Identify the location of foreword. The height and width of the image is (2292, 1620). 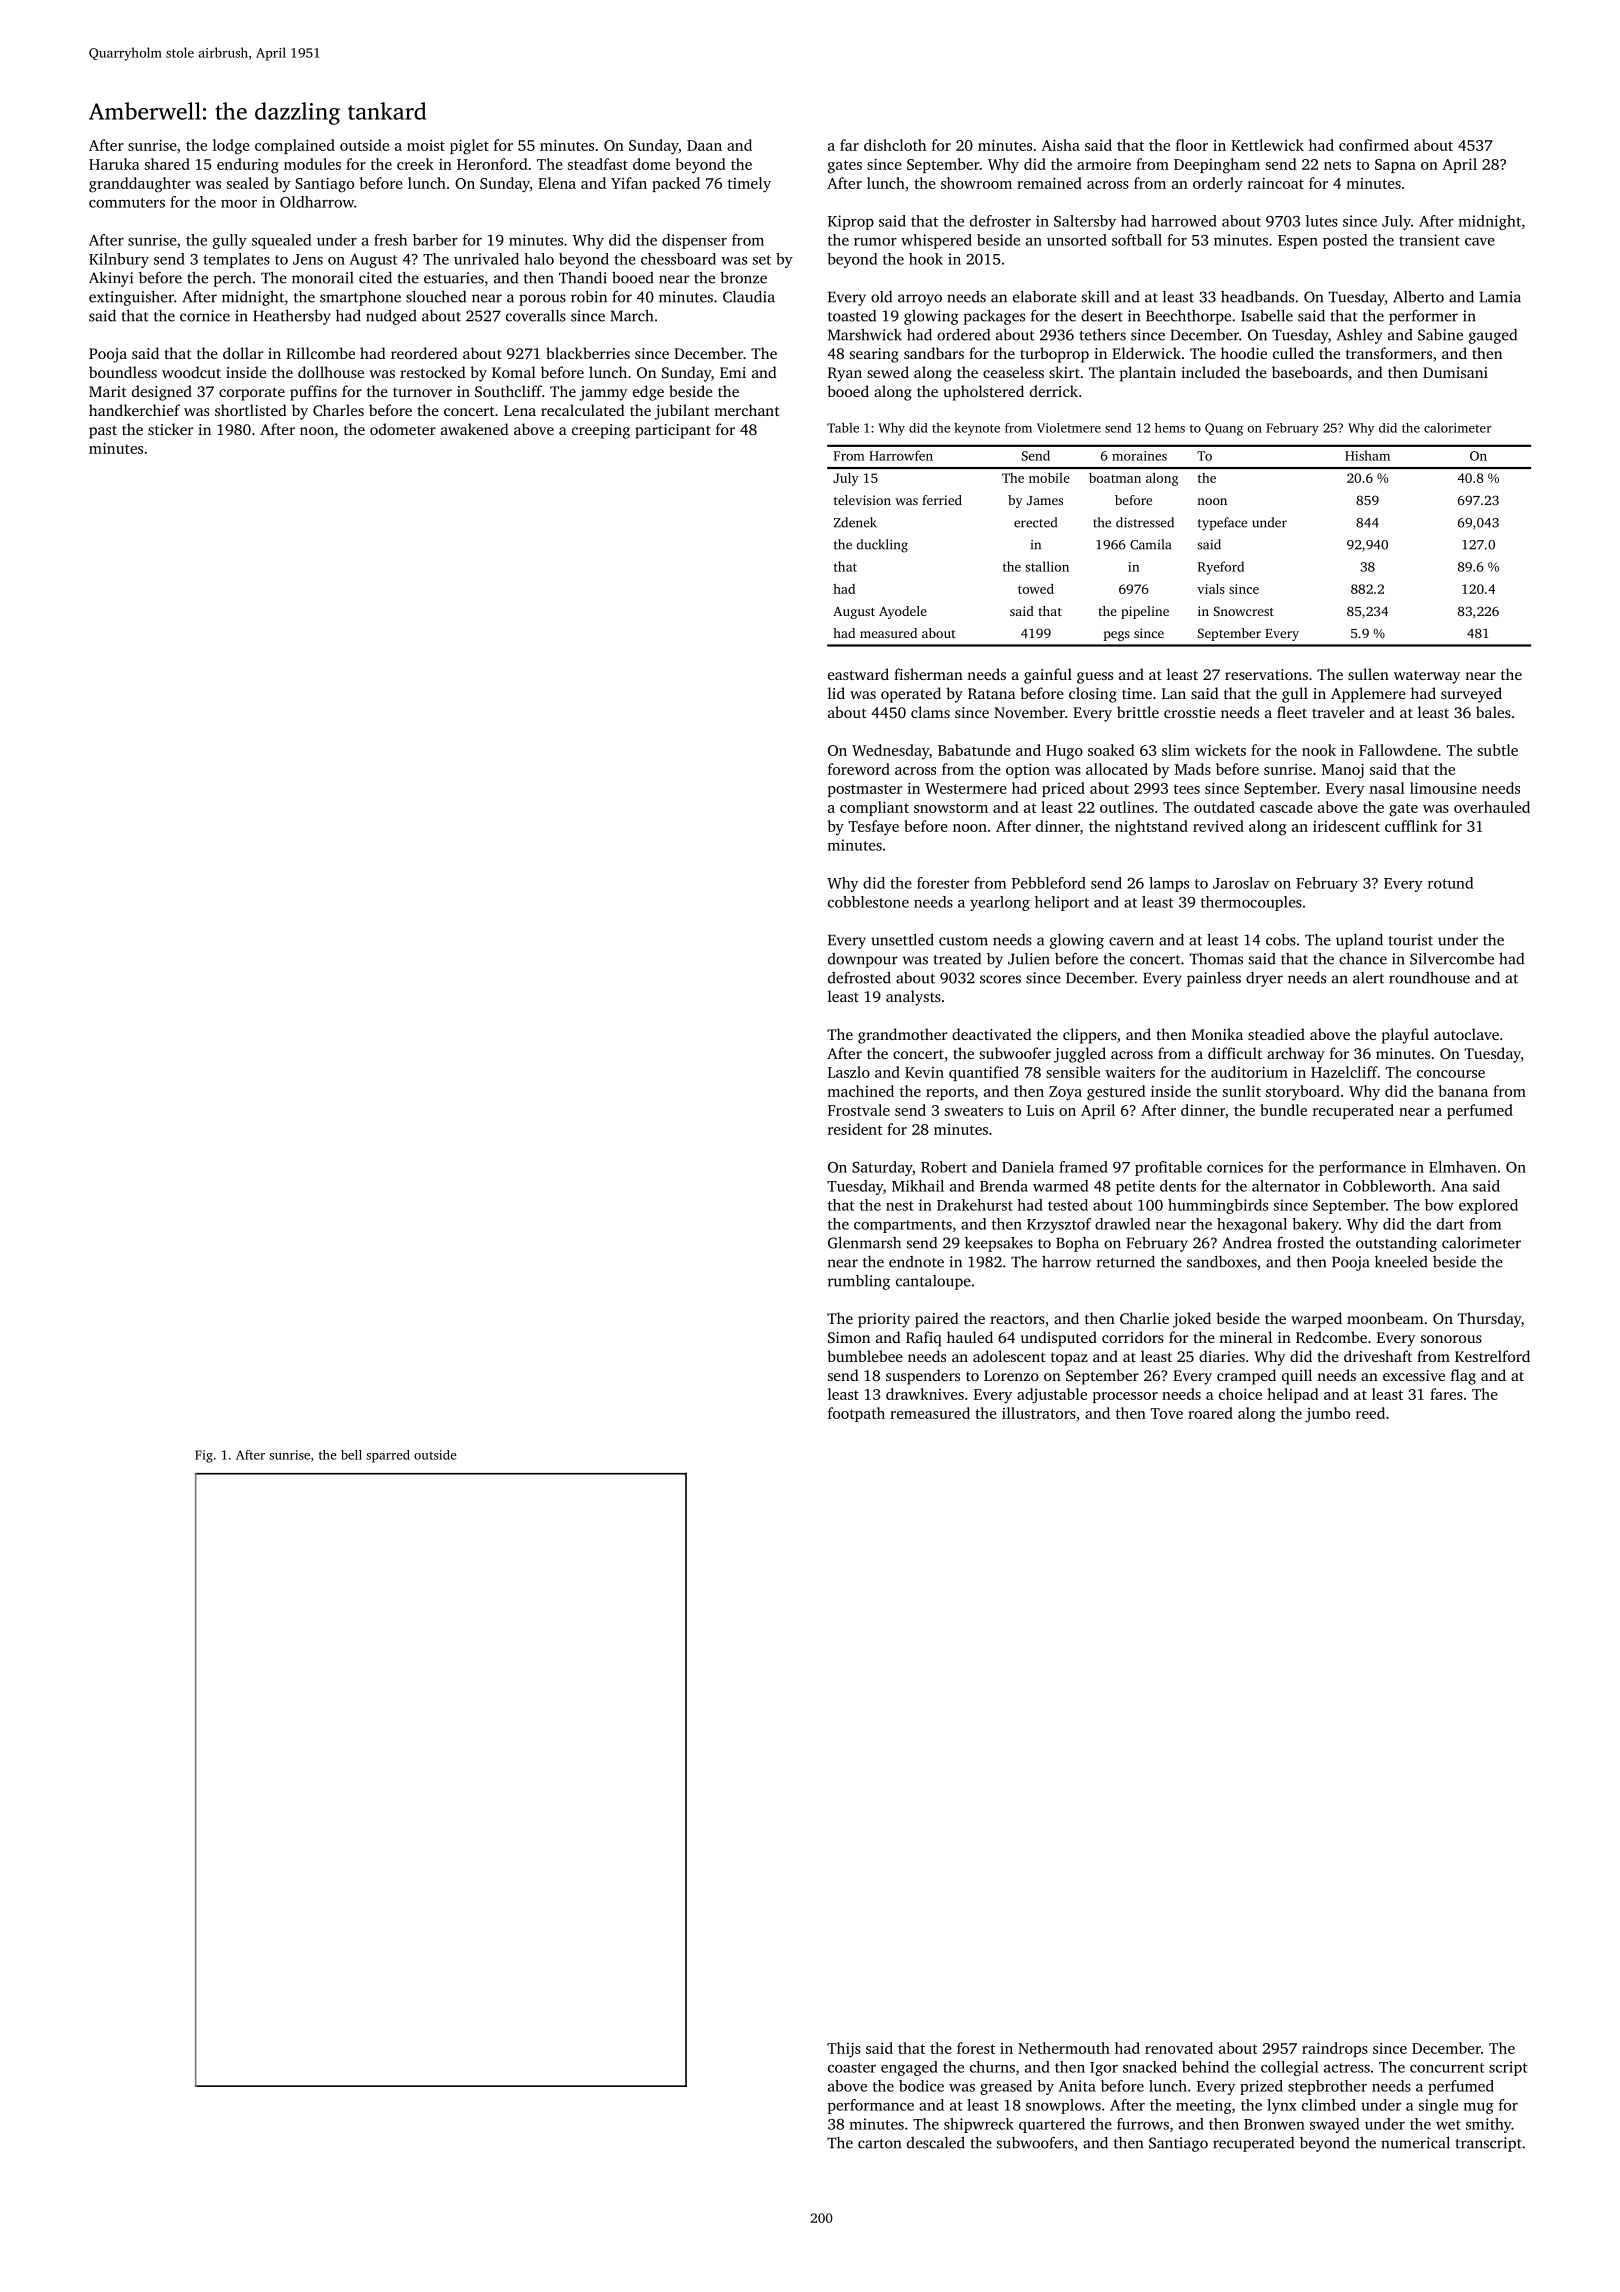
(859, 769).
